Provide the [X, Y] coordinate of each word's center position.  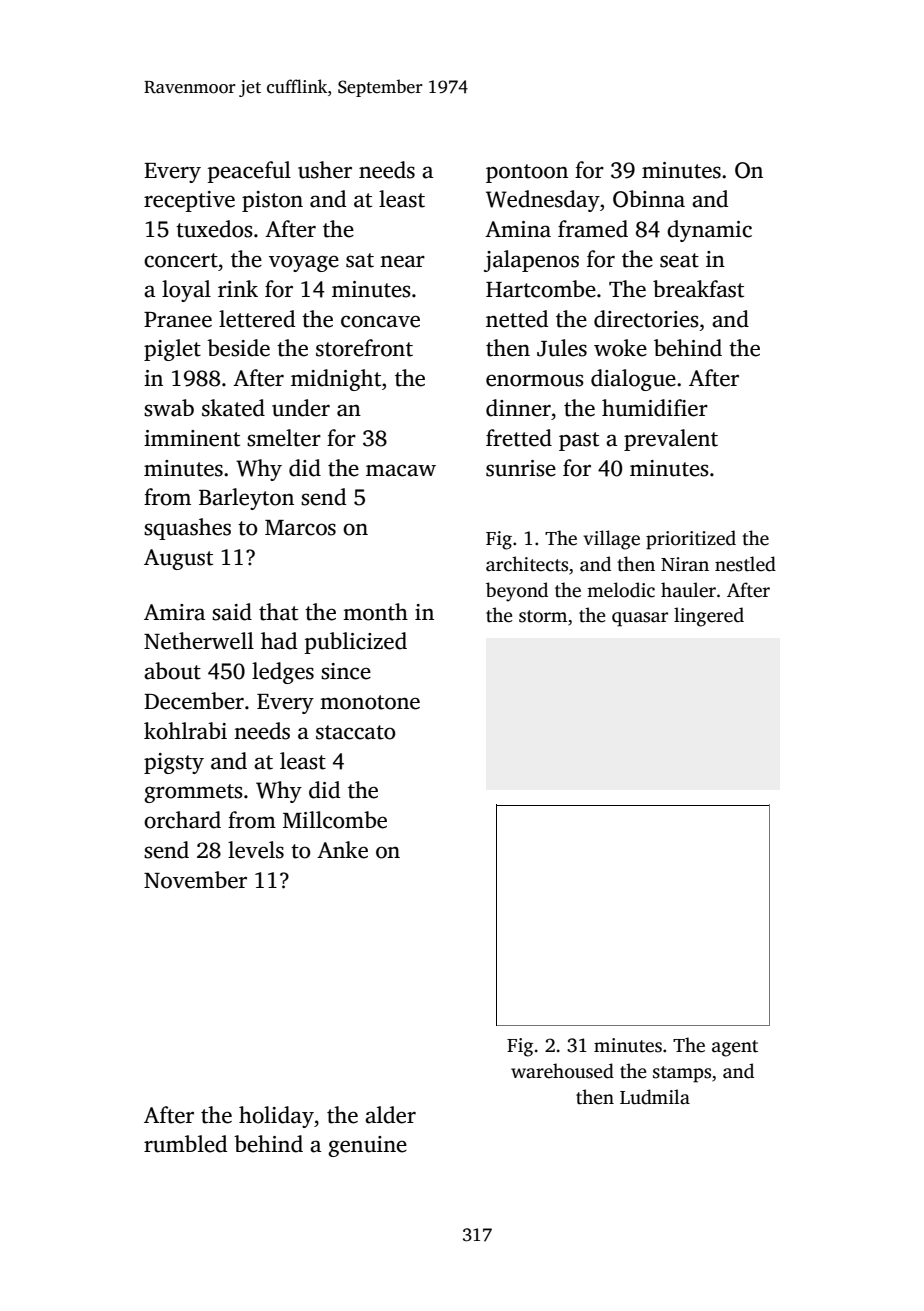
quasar [640, 619]
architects [527, 564]
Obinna [649, 199]
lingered [709, 617]
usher [325, 170]
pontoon [527, 173]
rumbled [185, 1144]
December [194, 701]
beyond [517, 592]
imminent [192, 438]
